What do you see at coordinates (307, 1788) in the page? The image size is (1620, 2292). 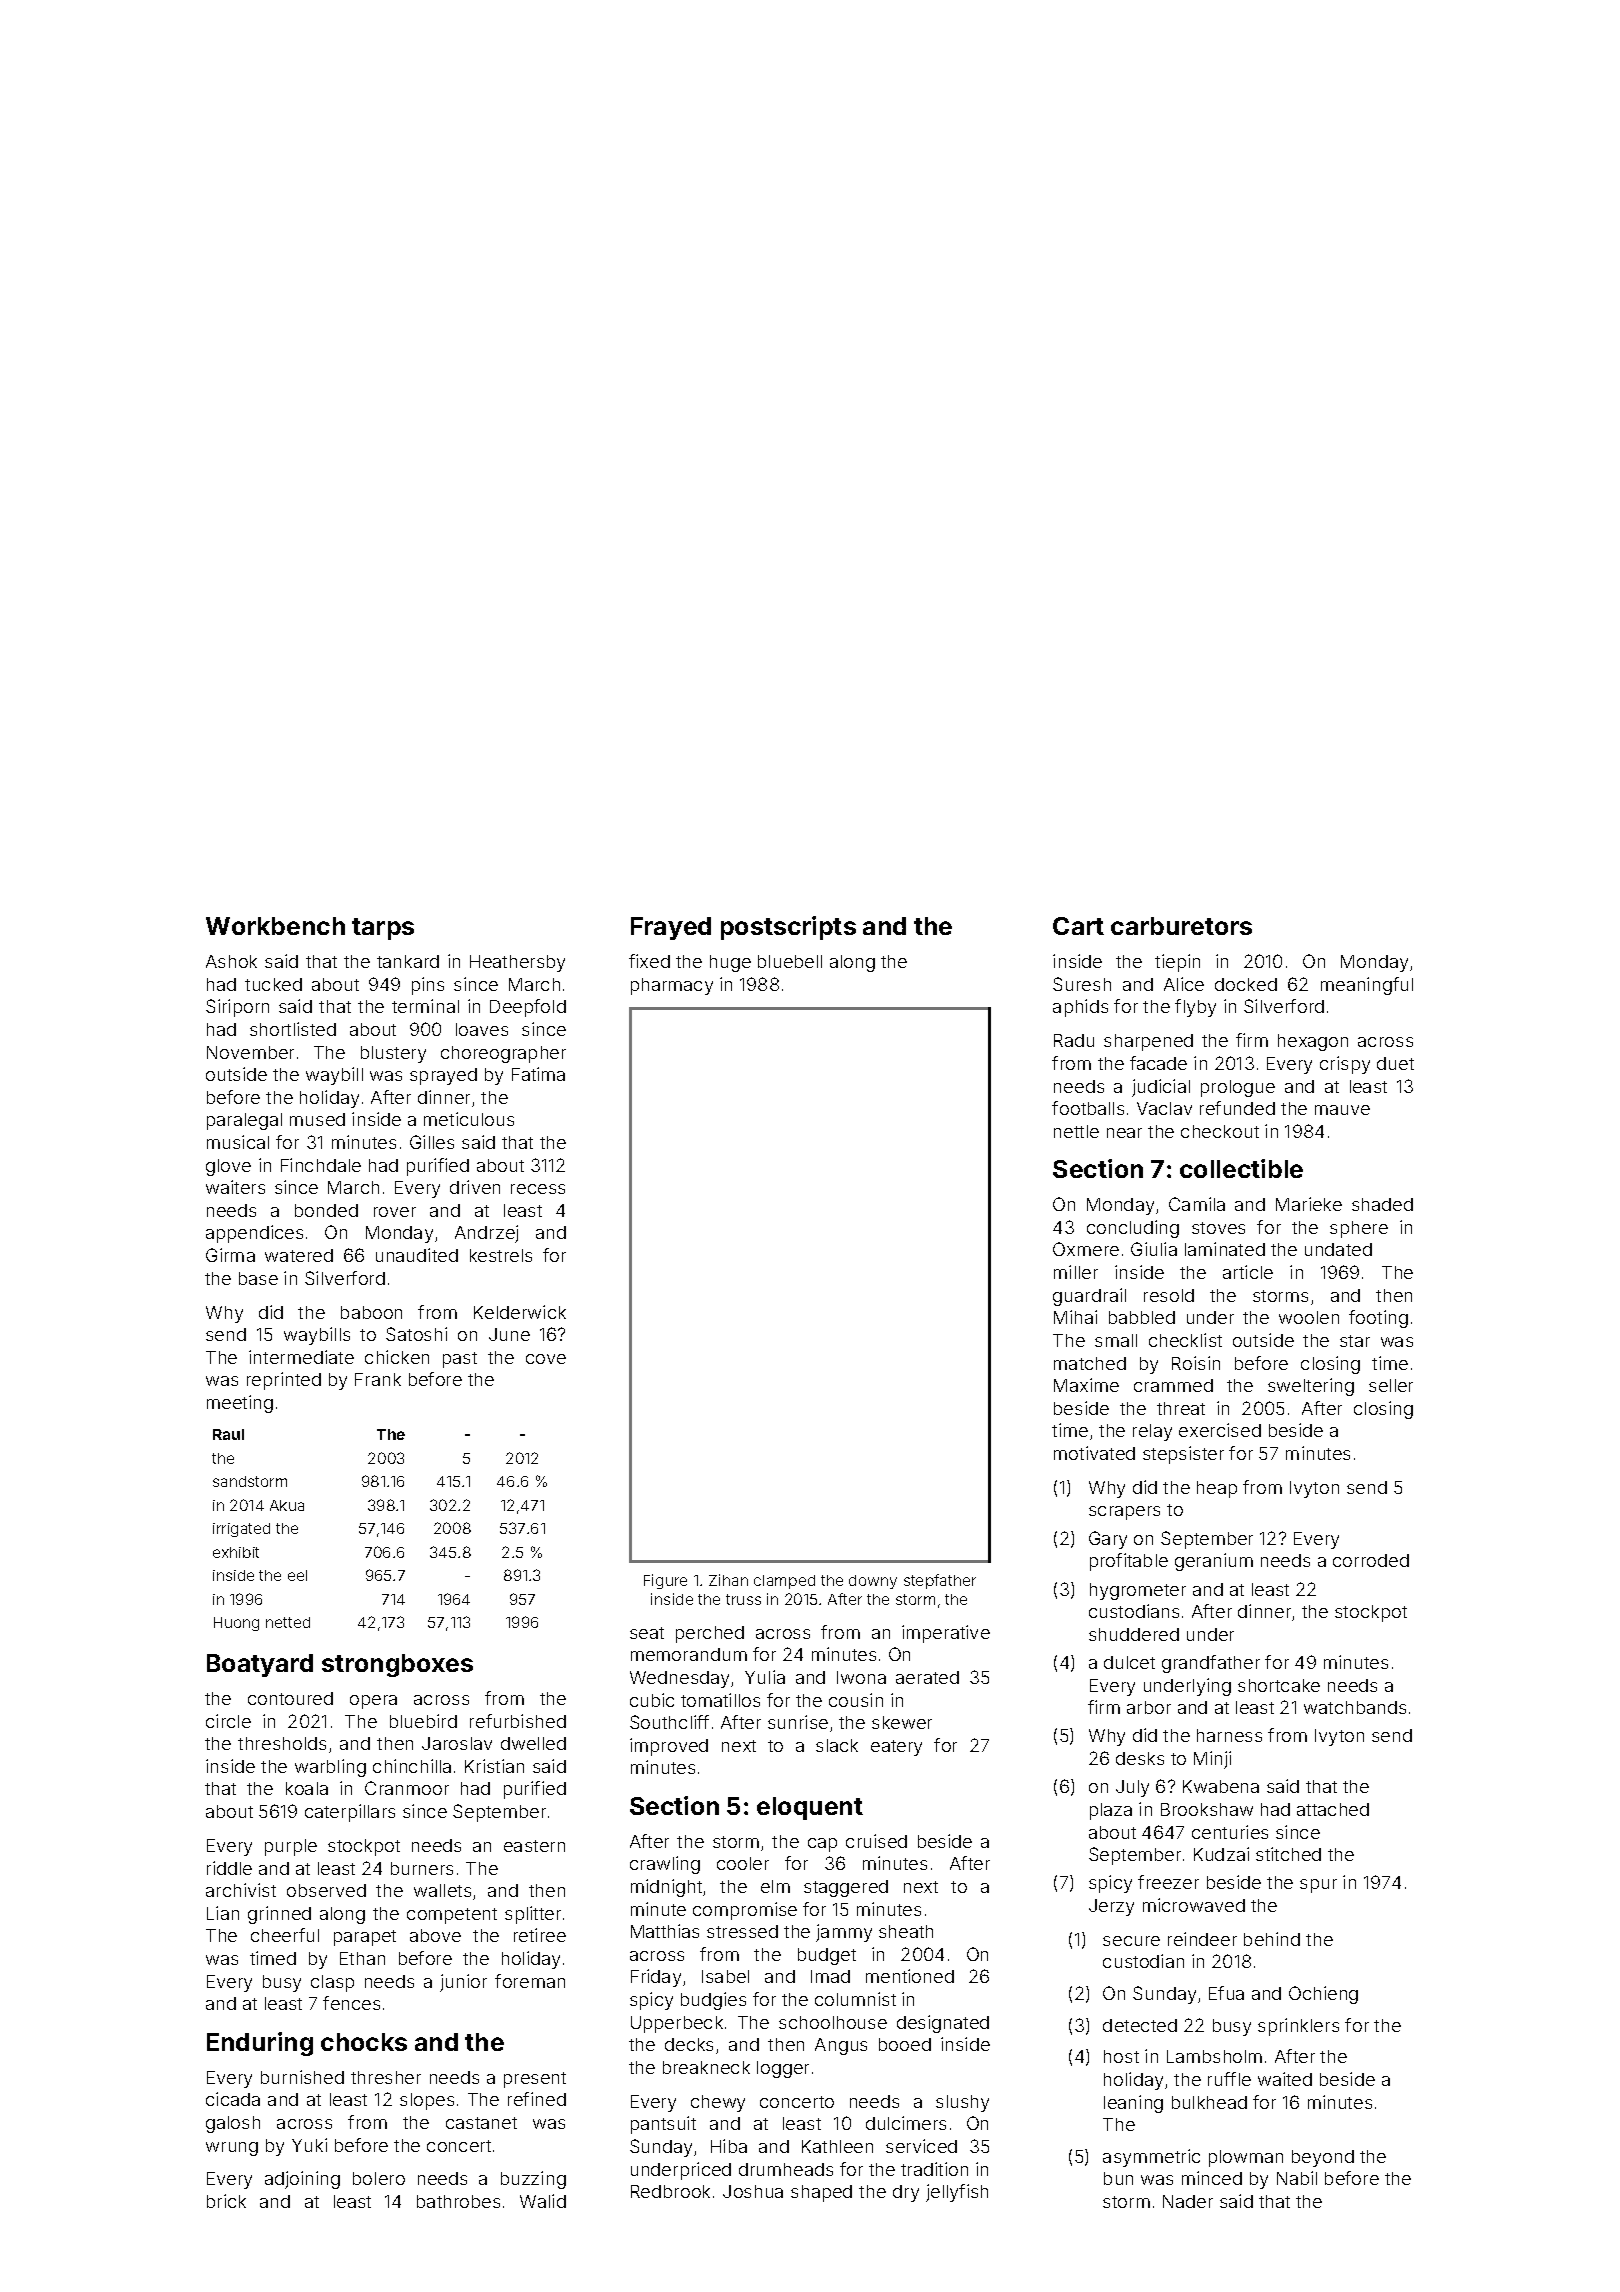 I see `koala` at bounding box center [307, 1788].
